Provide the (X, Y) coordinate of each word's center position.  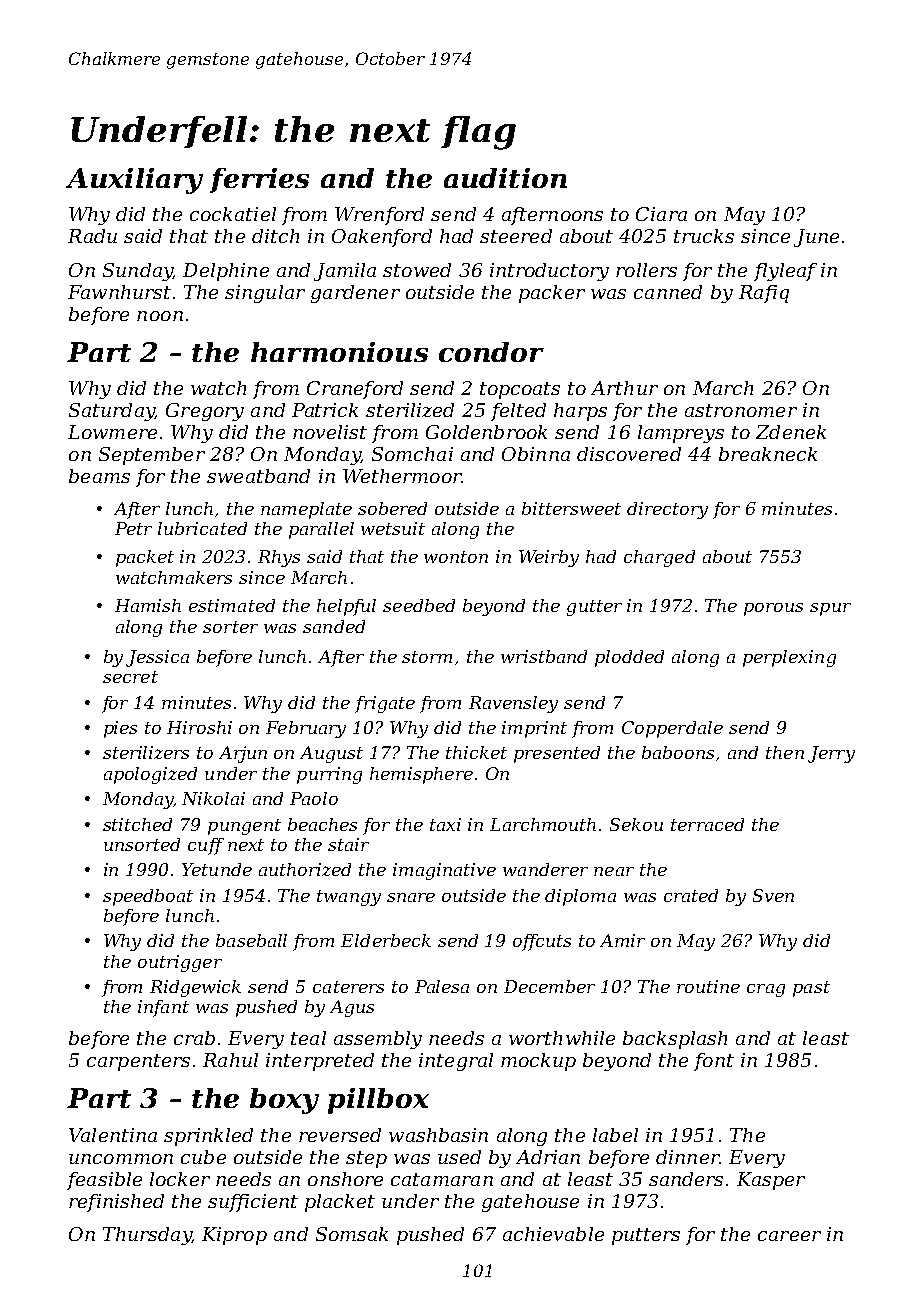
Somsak (352, 1234)
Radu (92, 236)
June (816, 238)
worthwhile (562, 1038)
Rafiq (764, 294)
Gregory (205, 412)
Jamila (345, 272)
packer (552, 294)
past (811, 989)
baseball (251, 940)
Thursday (147, 1236)
